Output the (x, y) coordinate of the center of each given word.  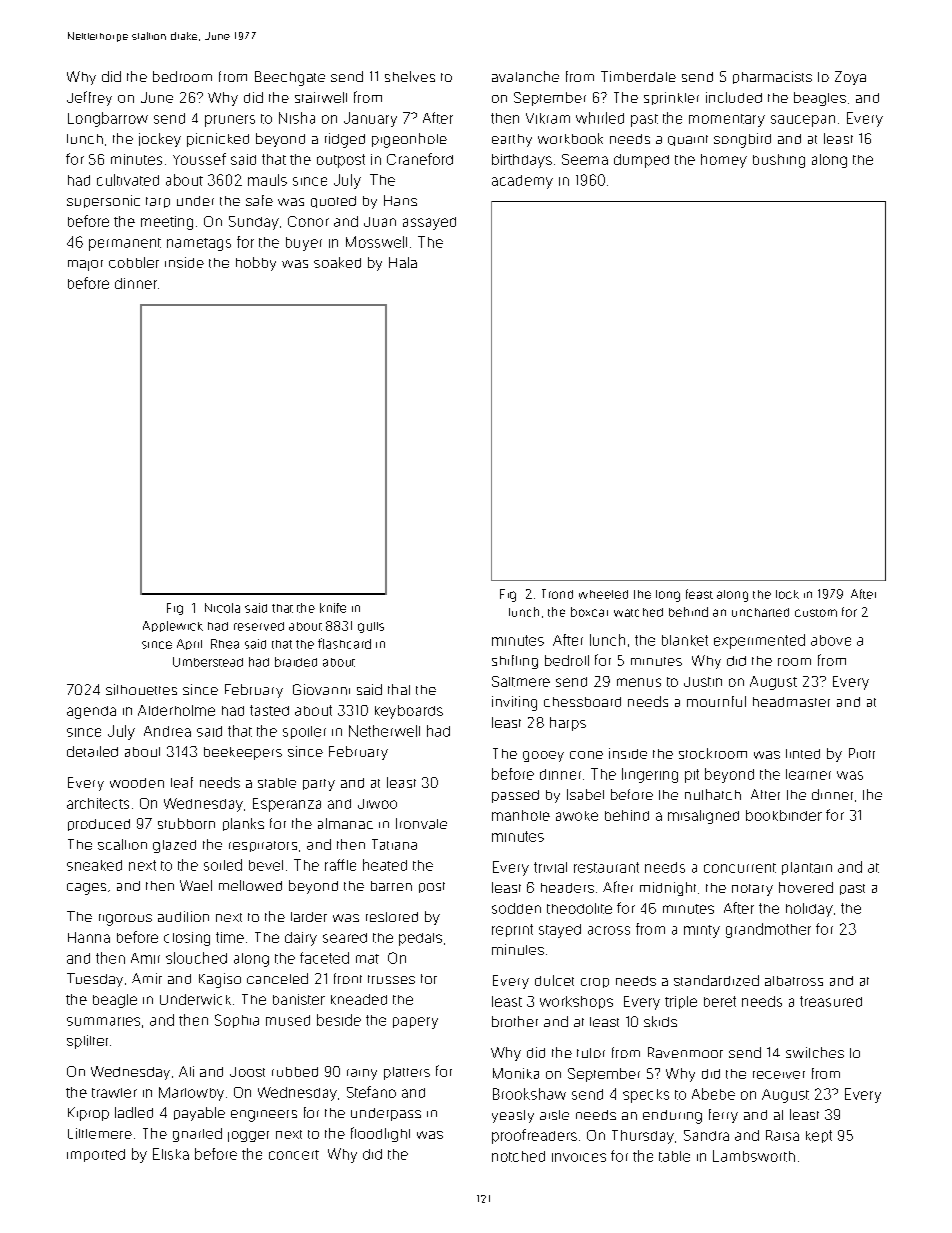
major (85, 265)
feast (699, 594)
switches (815, 1052)
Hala (403, 262)
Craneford (420, 159)
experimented (759, 641)
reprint (512, 930)
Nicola (222, 608)
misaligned (703, 817)
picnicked (218, 140)
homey (724, 161)
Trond (557, 594)
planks (243, 824)
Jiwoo (377, 804)
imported (96, 1155)
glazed (174, 846)
